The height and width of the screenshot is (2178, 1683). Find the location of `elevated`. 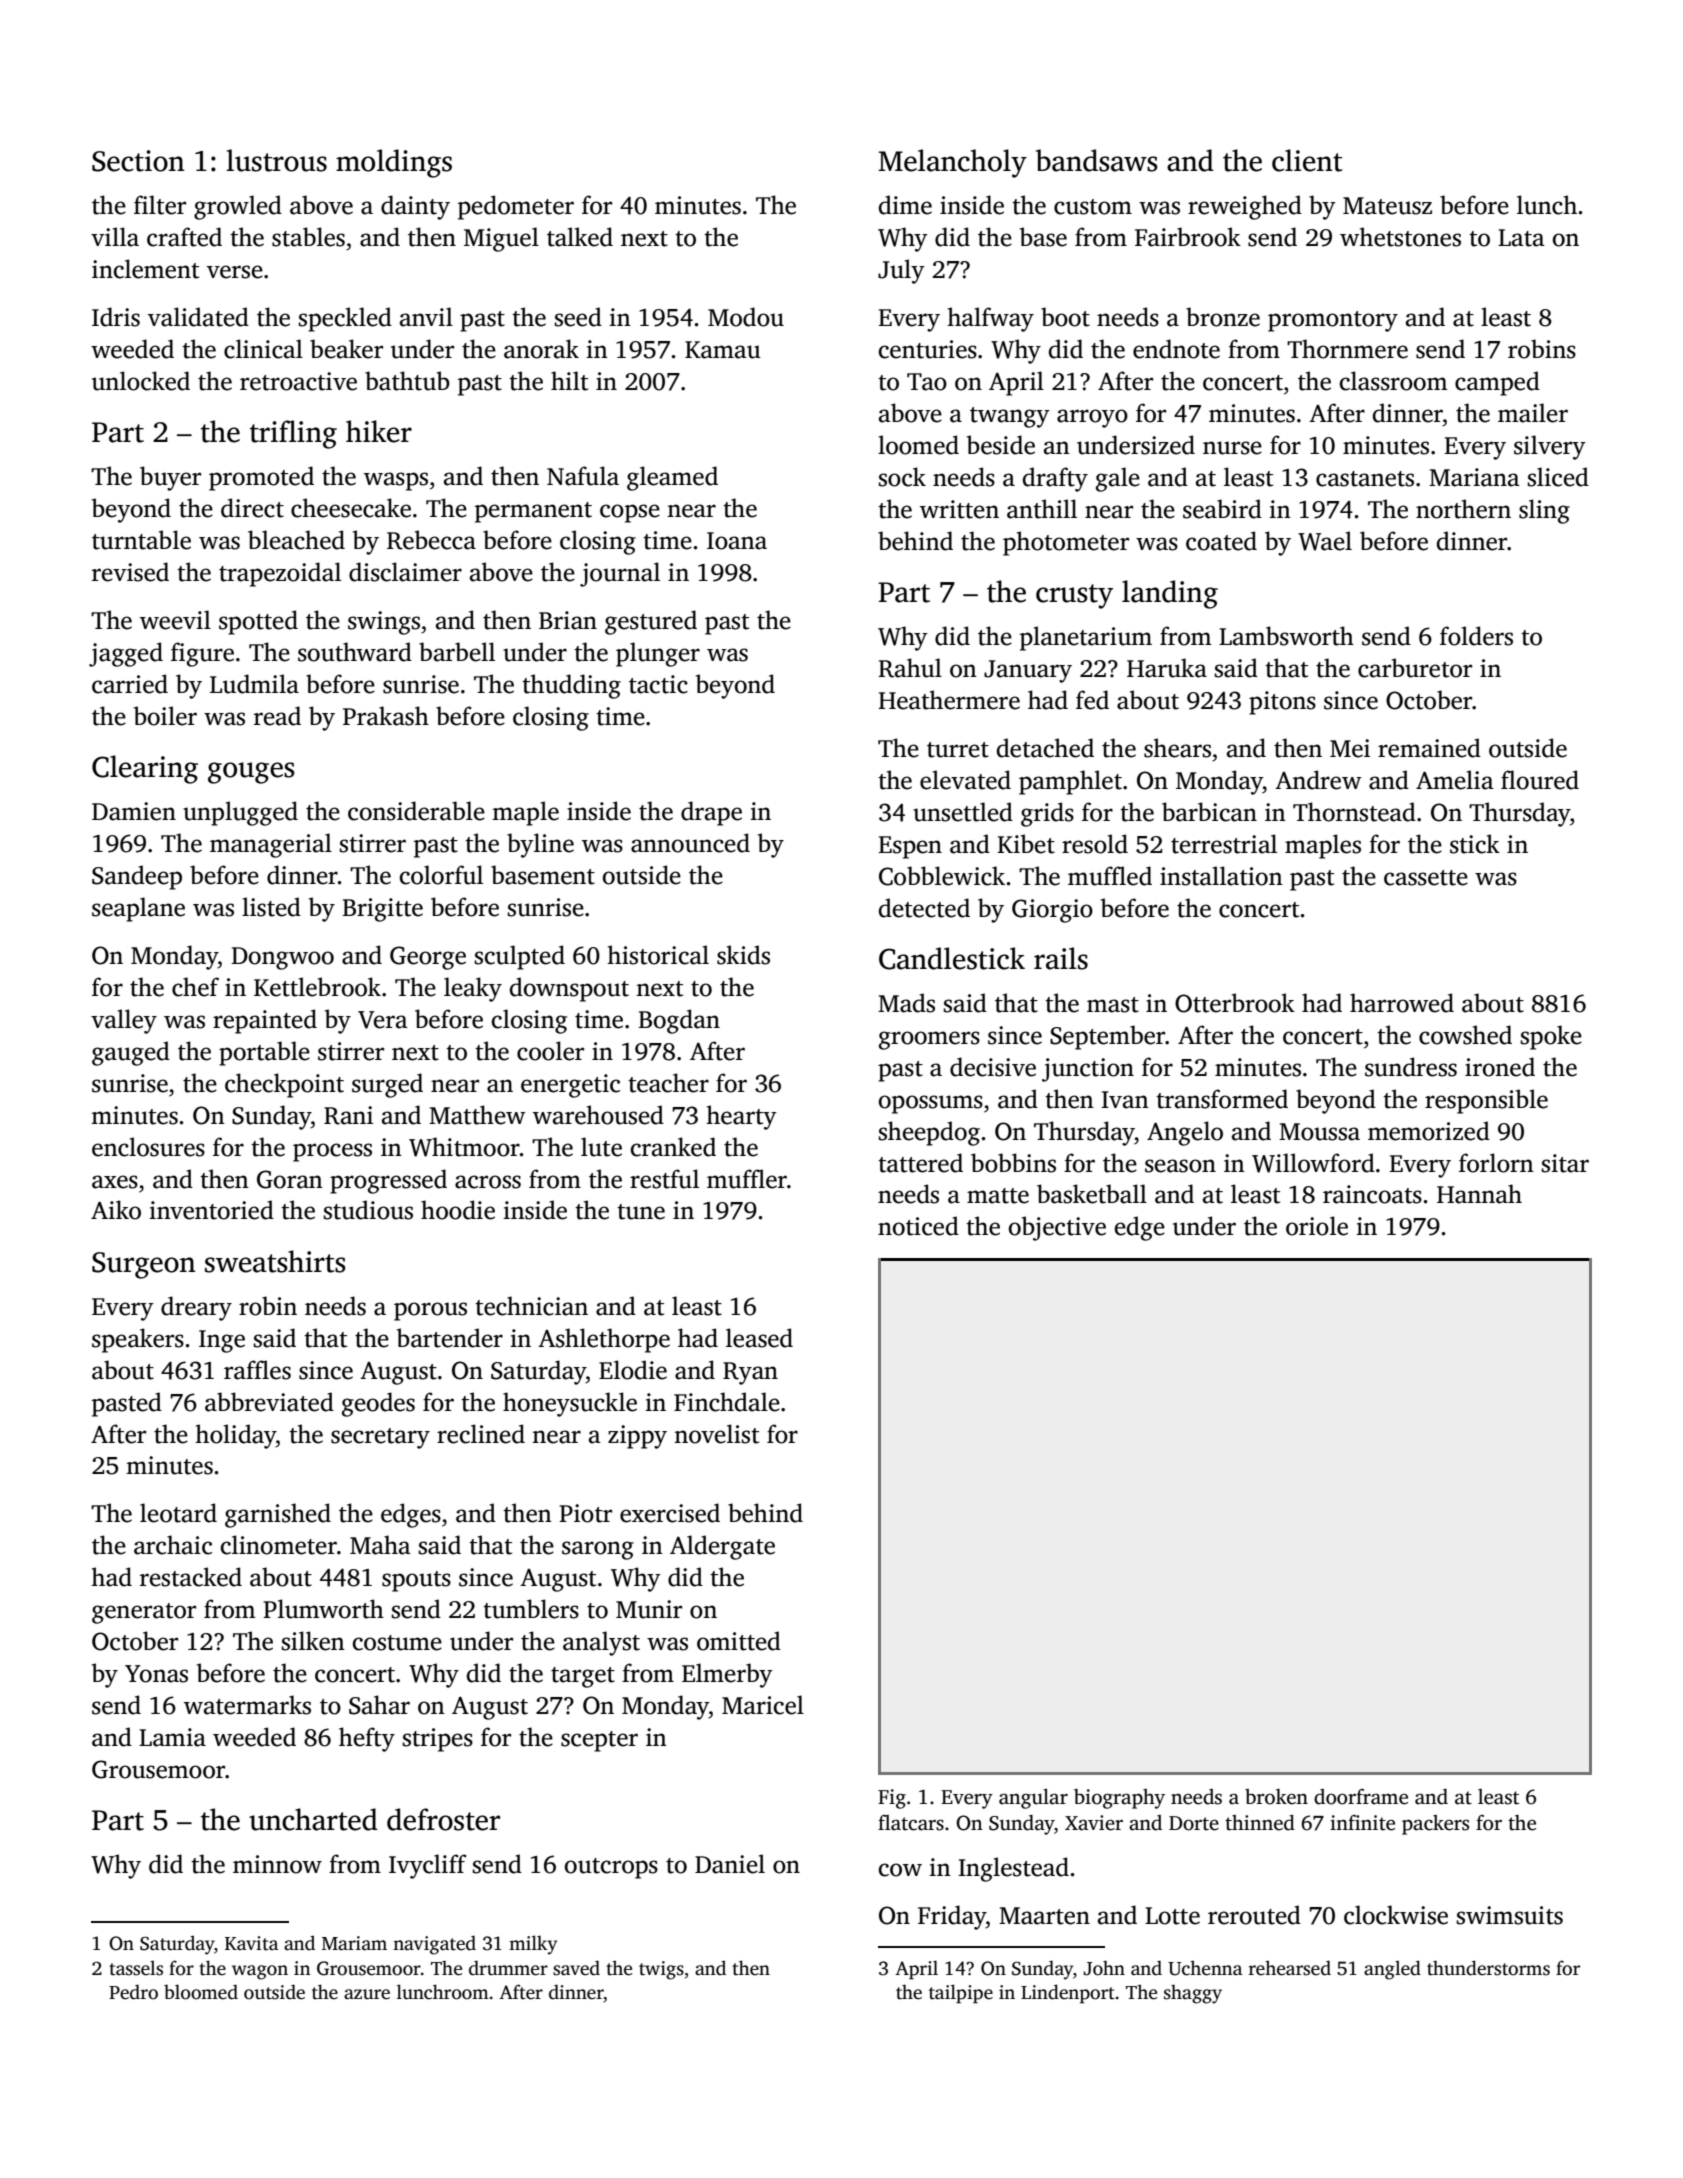

elevated is located at coordinates (965, 780).
